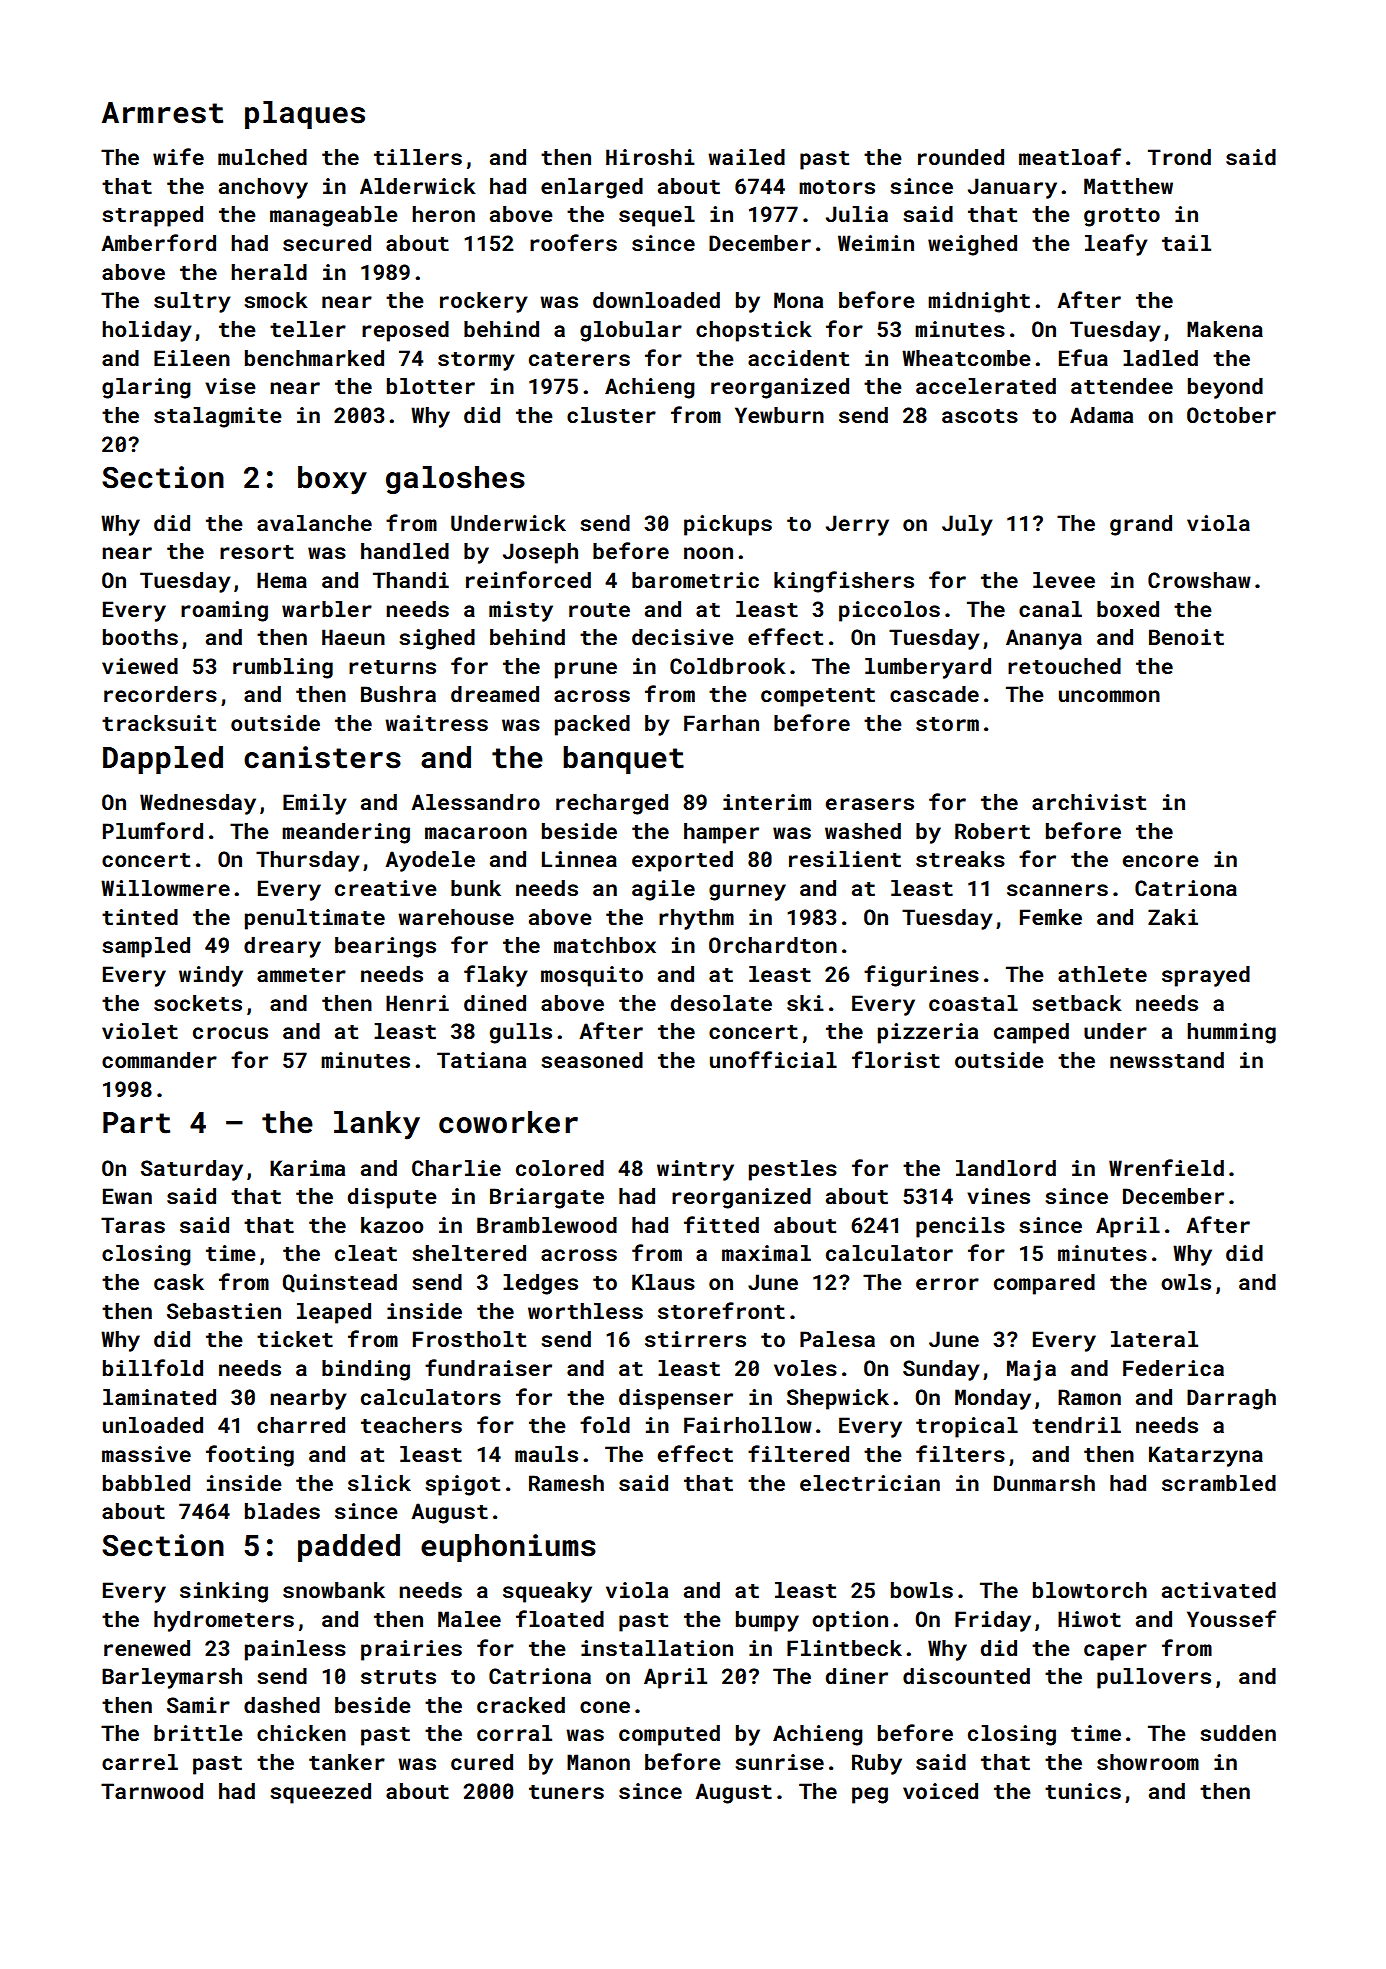  I want to click on uncommon, so click(1109, 696).
